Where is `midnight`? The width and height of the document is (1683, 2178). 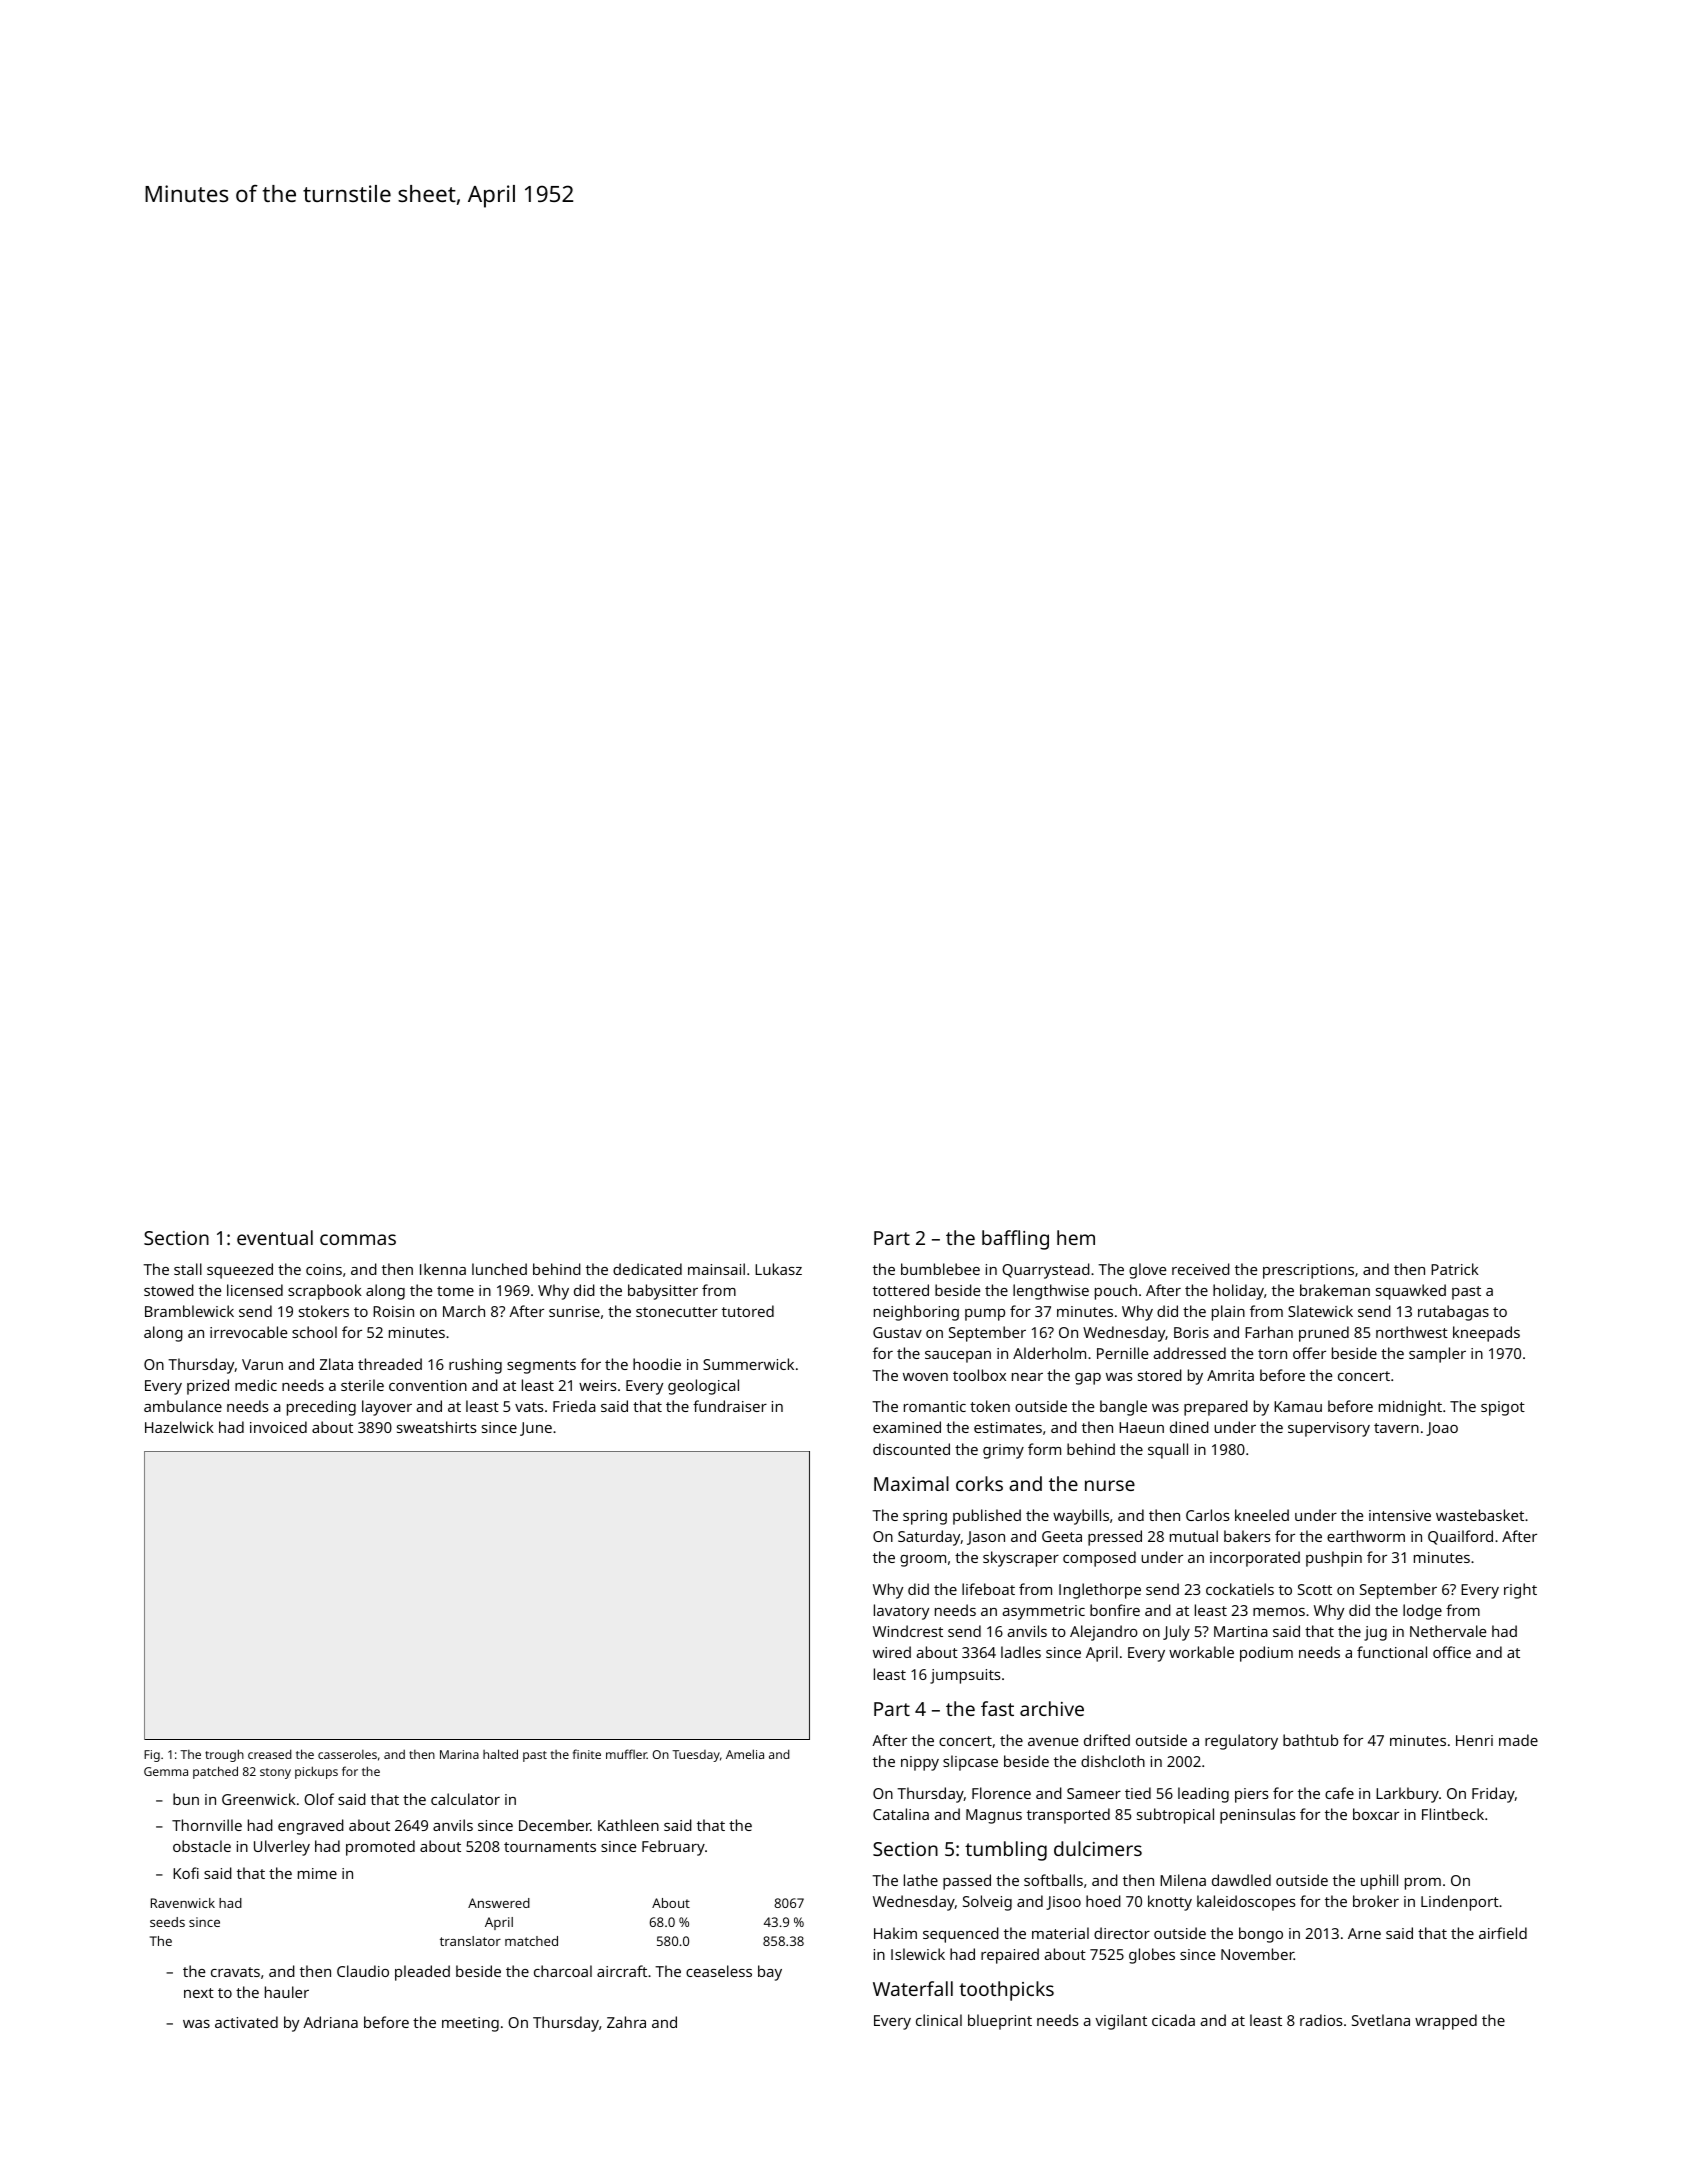 midnight is located at coordinates (1410, 1408).
